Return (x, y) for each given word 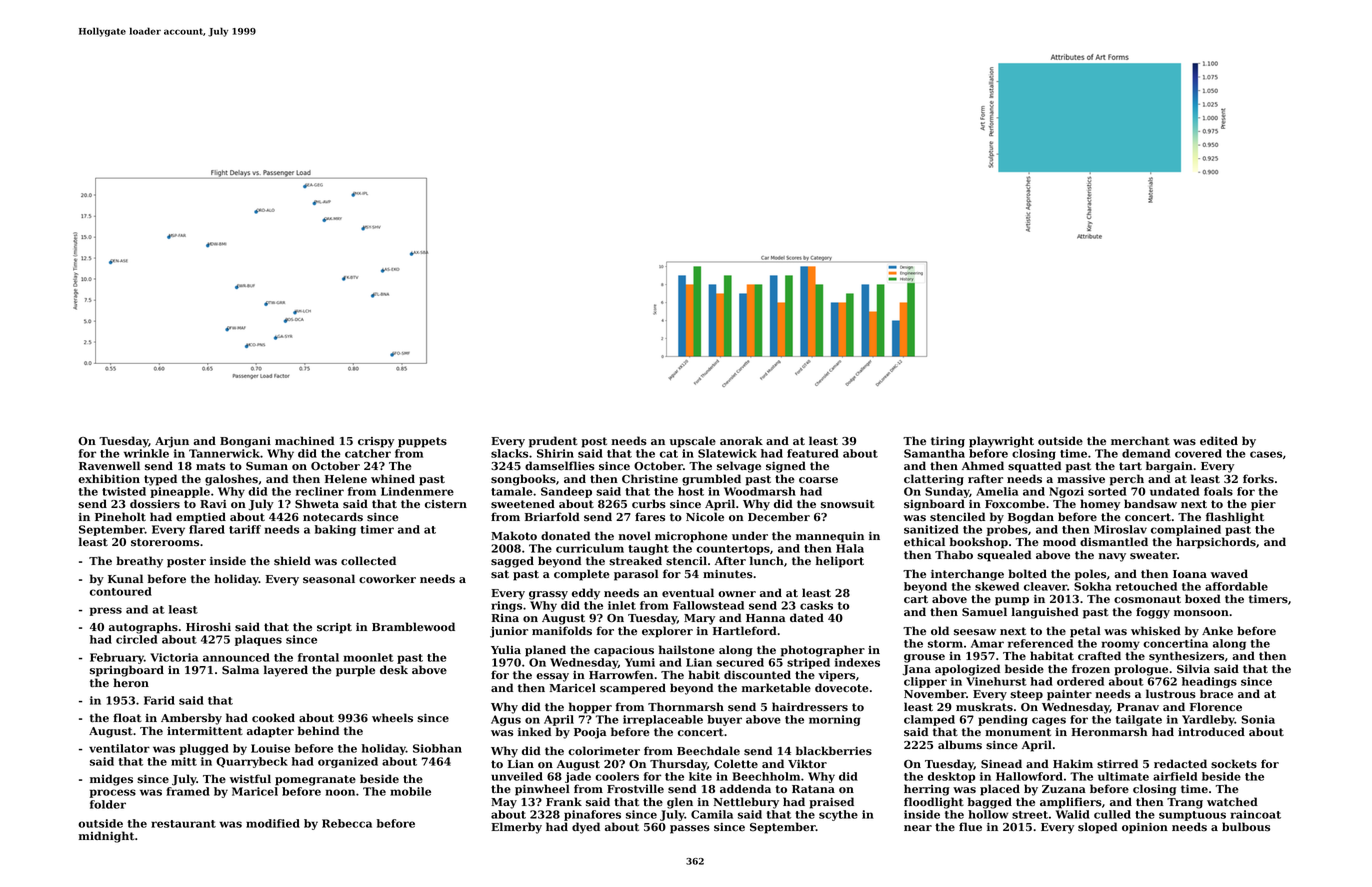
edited (1219, 441)
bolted (1027, 574)
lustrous (1171, 694)
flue (970, 827)
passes (690, 829)
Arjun (172, 442)
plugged (204, 749)
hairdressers (810, 707)
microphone (691, 537)
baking (335, 530)
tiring (948, 442)
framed (188, 791)
